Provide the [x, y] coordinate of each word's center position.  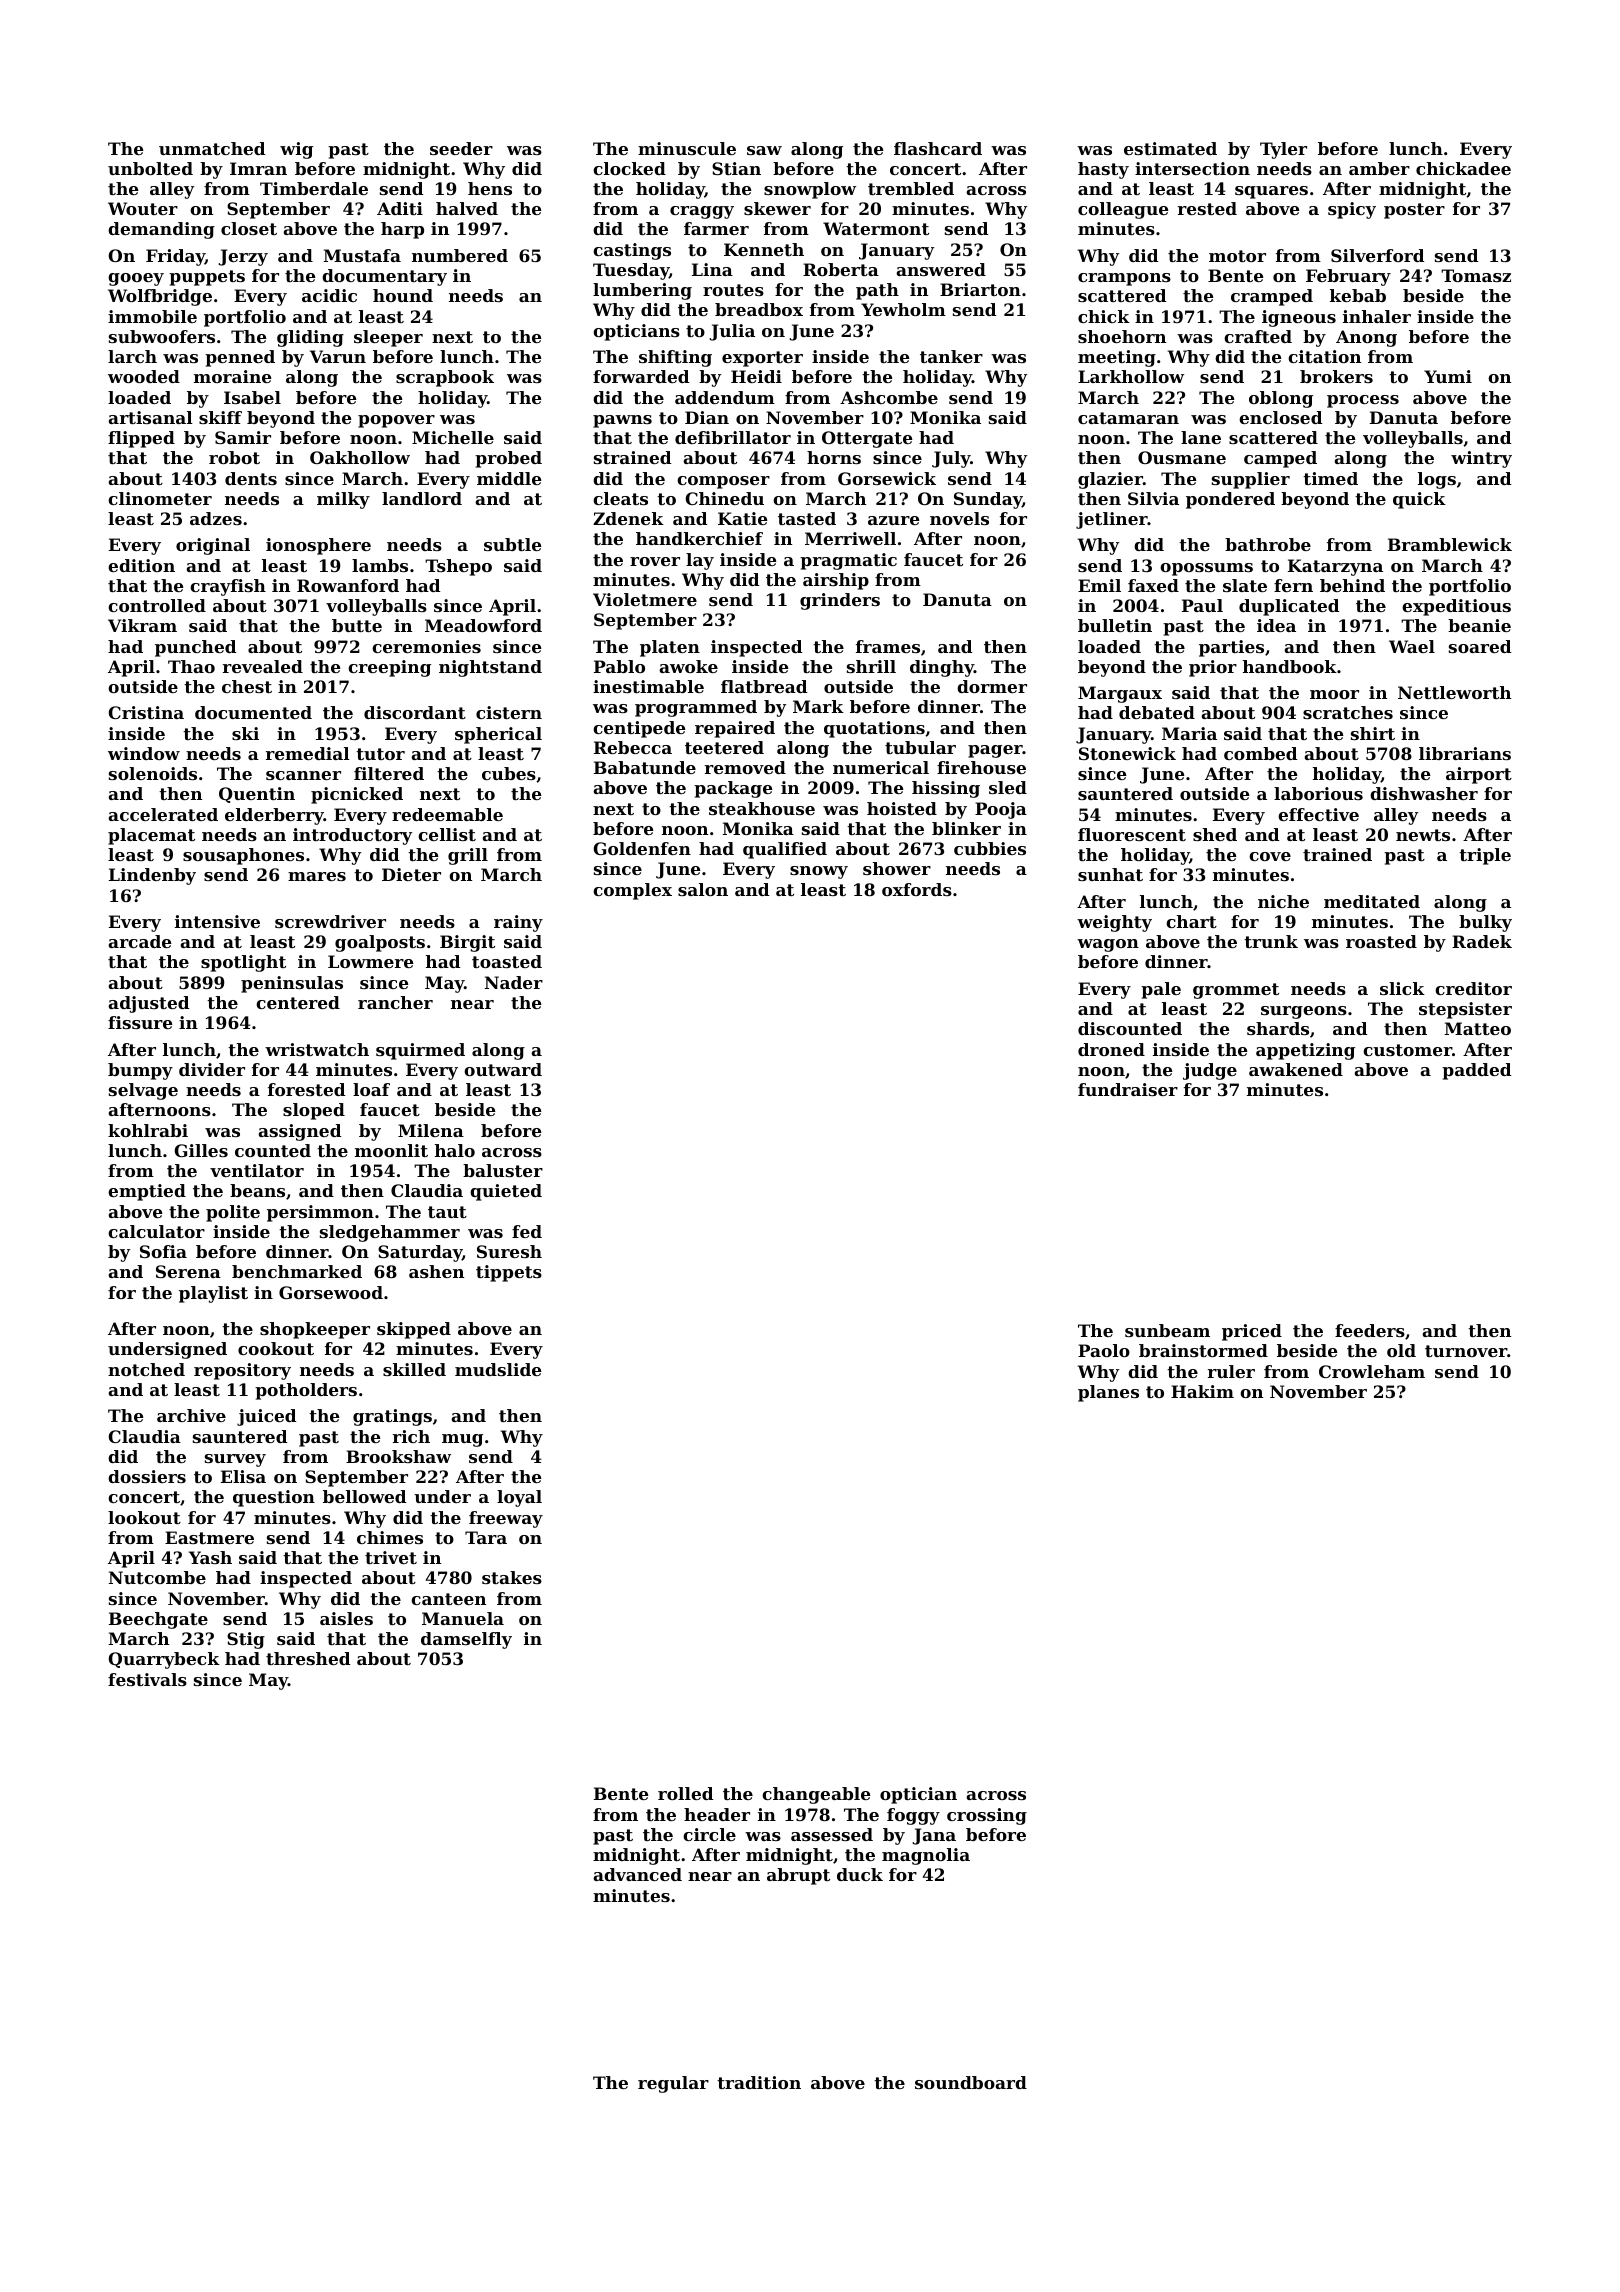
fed [527, 1231]
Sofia [163, 1251]
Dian [707, 417]
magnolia [926, 1856]
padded [1476, 1071]
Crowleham [1372, 1371]
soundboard [971, 2082]
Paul [1202, 605]
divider [212, 1069]
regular [673, 2084]
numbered [460, 255]
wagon [1108, 945]
